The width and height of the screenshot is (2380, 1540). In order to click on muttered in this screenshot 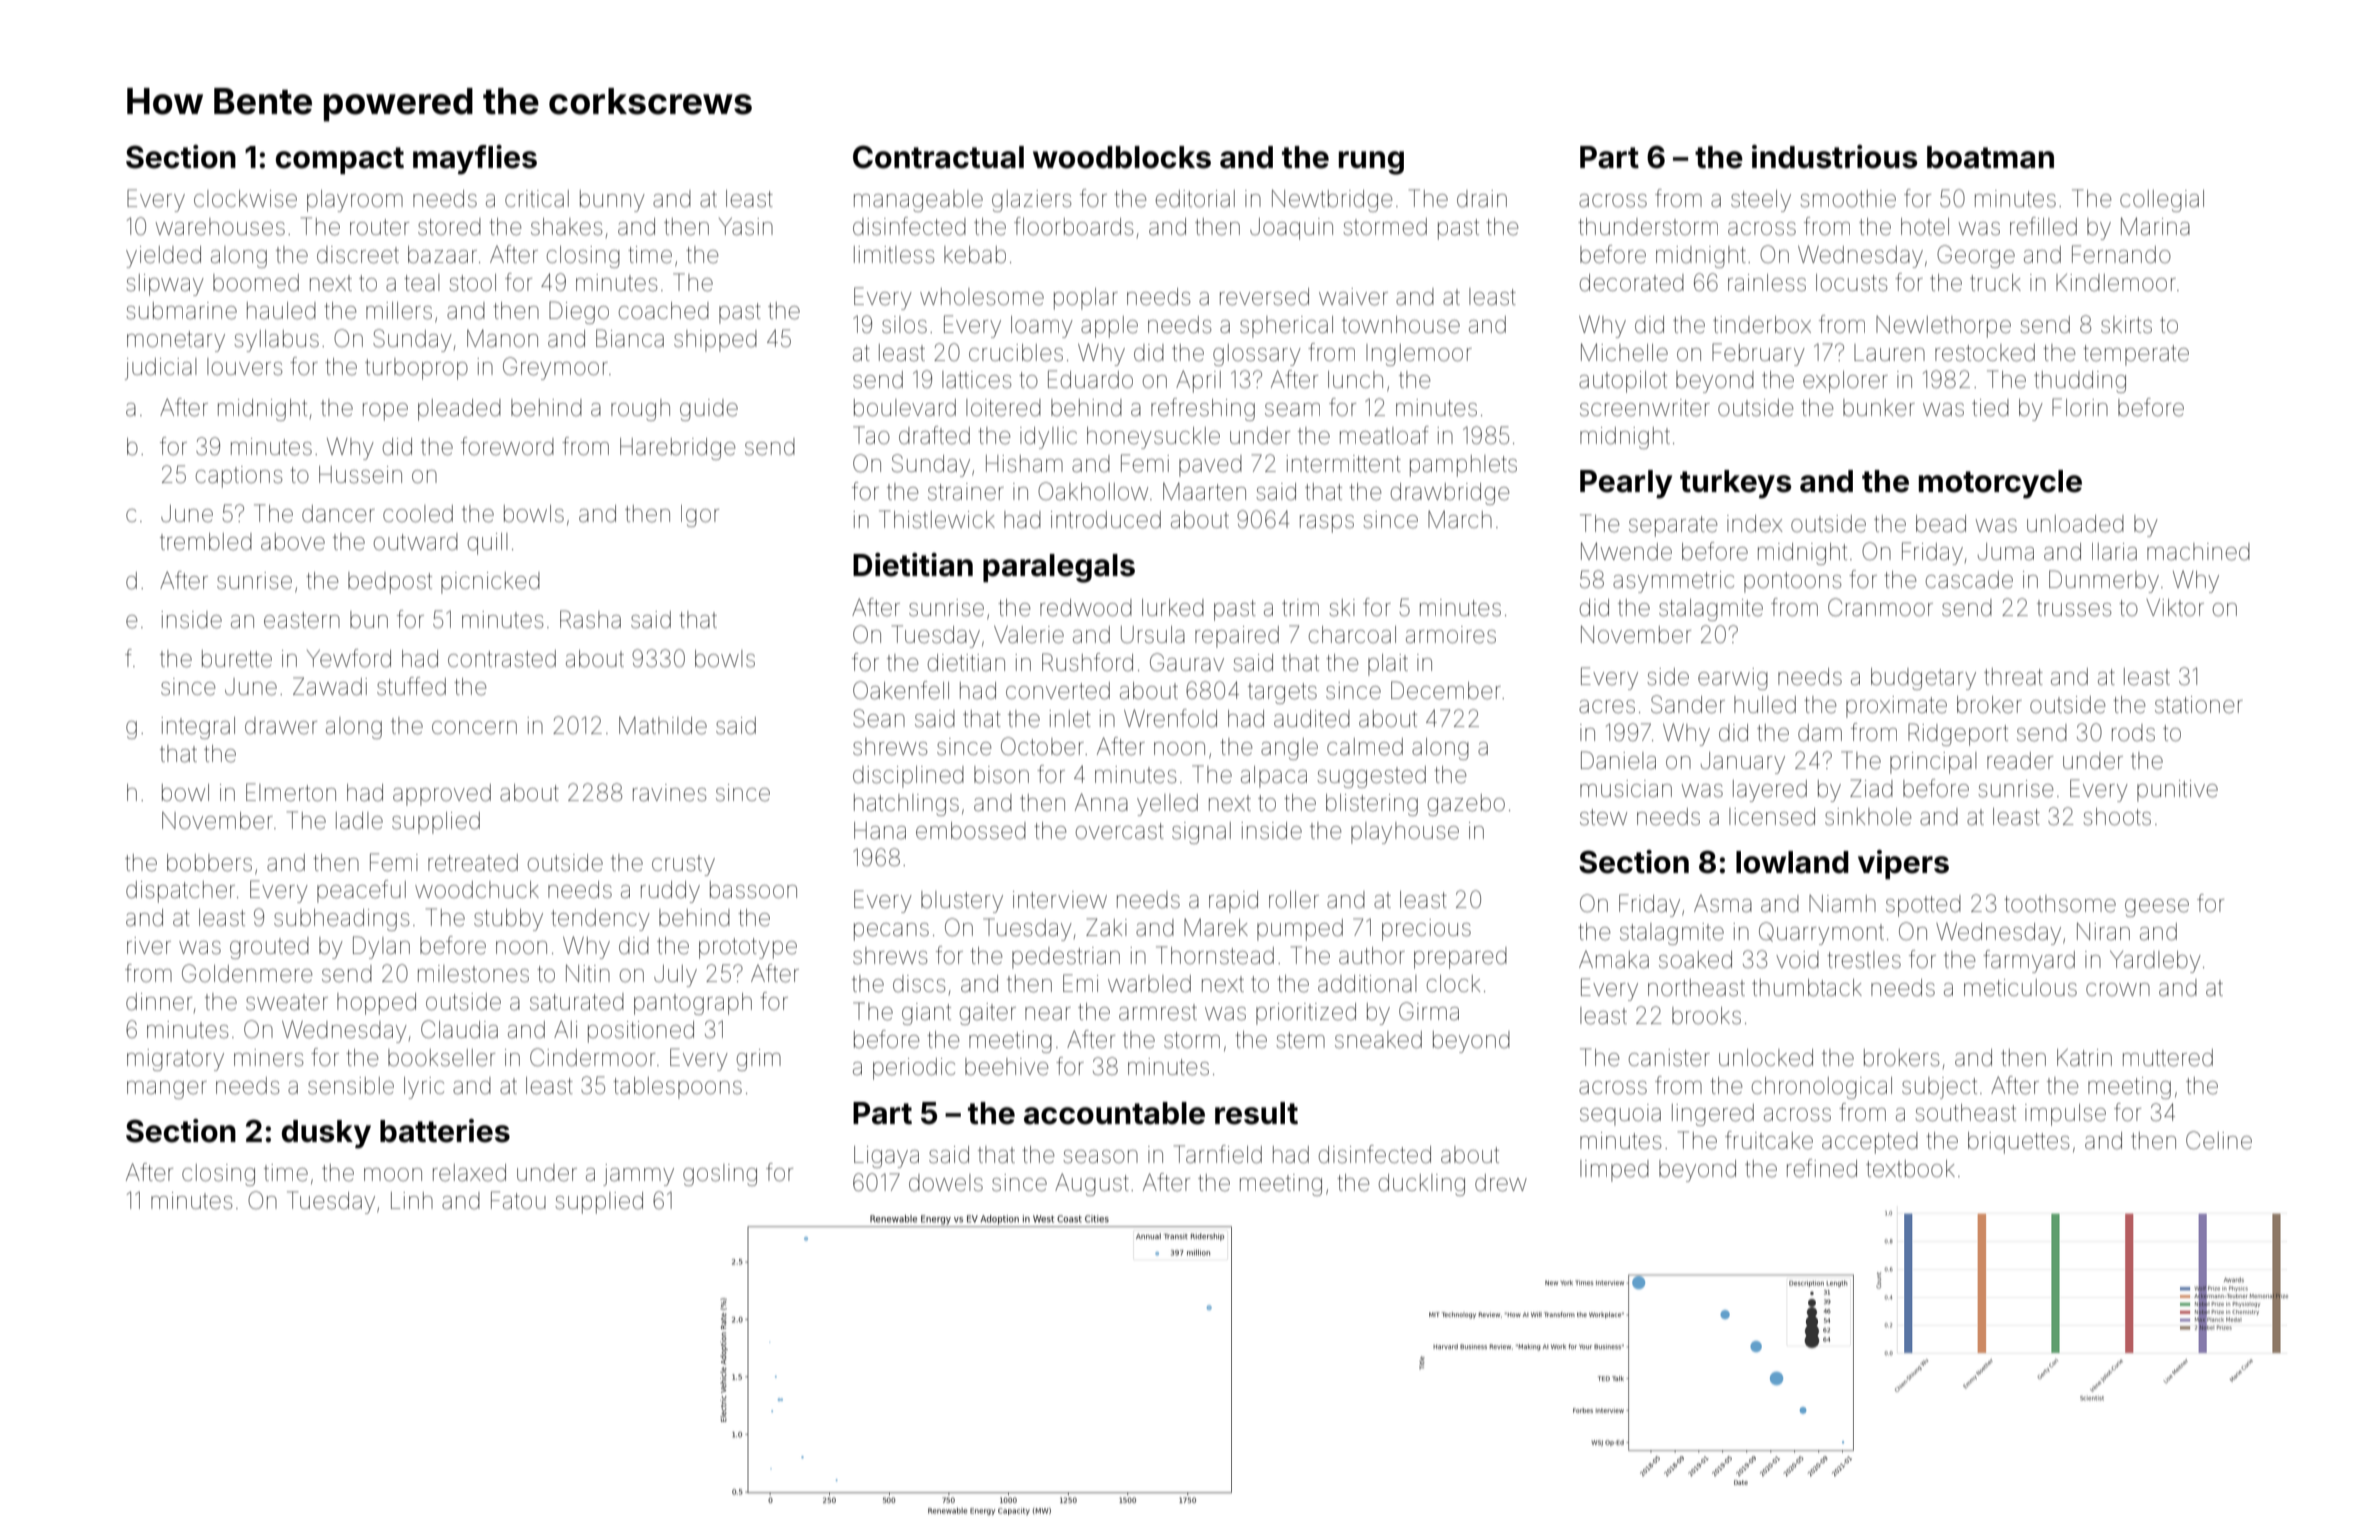, I will do `click(2168, 1058)`.
